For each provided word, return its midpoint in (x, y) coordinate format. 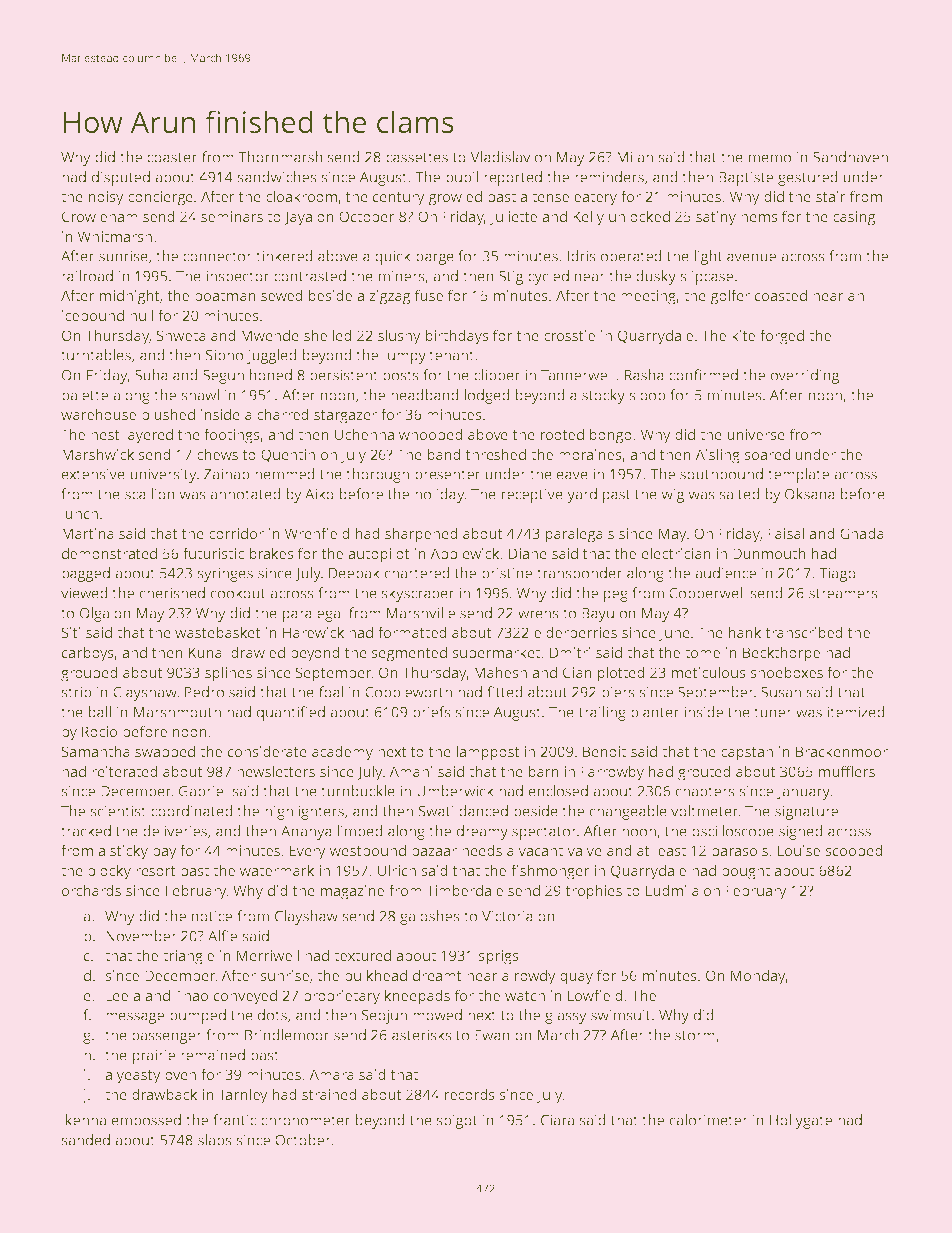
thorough (377, 475)
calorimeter (709, 1120)
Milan (635, 157)
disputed (121, 178)
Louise (799, 850)
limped (360, 832)
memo (770, 158)
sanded (85, 1140)
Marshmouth (177, 712)
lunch (80, 513)
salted (739, 494)
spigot (457, 1121)
